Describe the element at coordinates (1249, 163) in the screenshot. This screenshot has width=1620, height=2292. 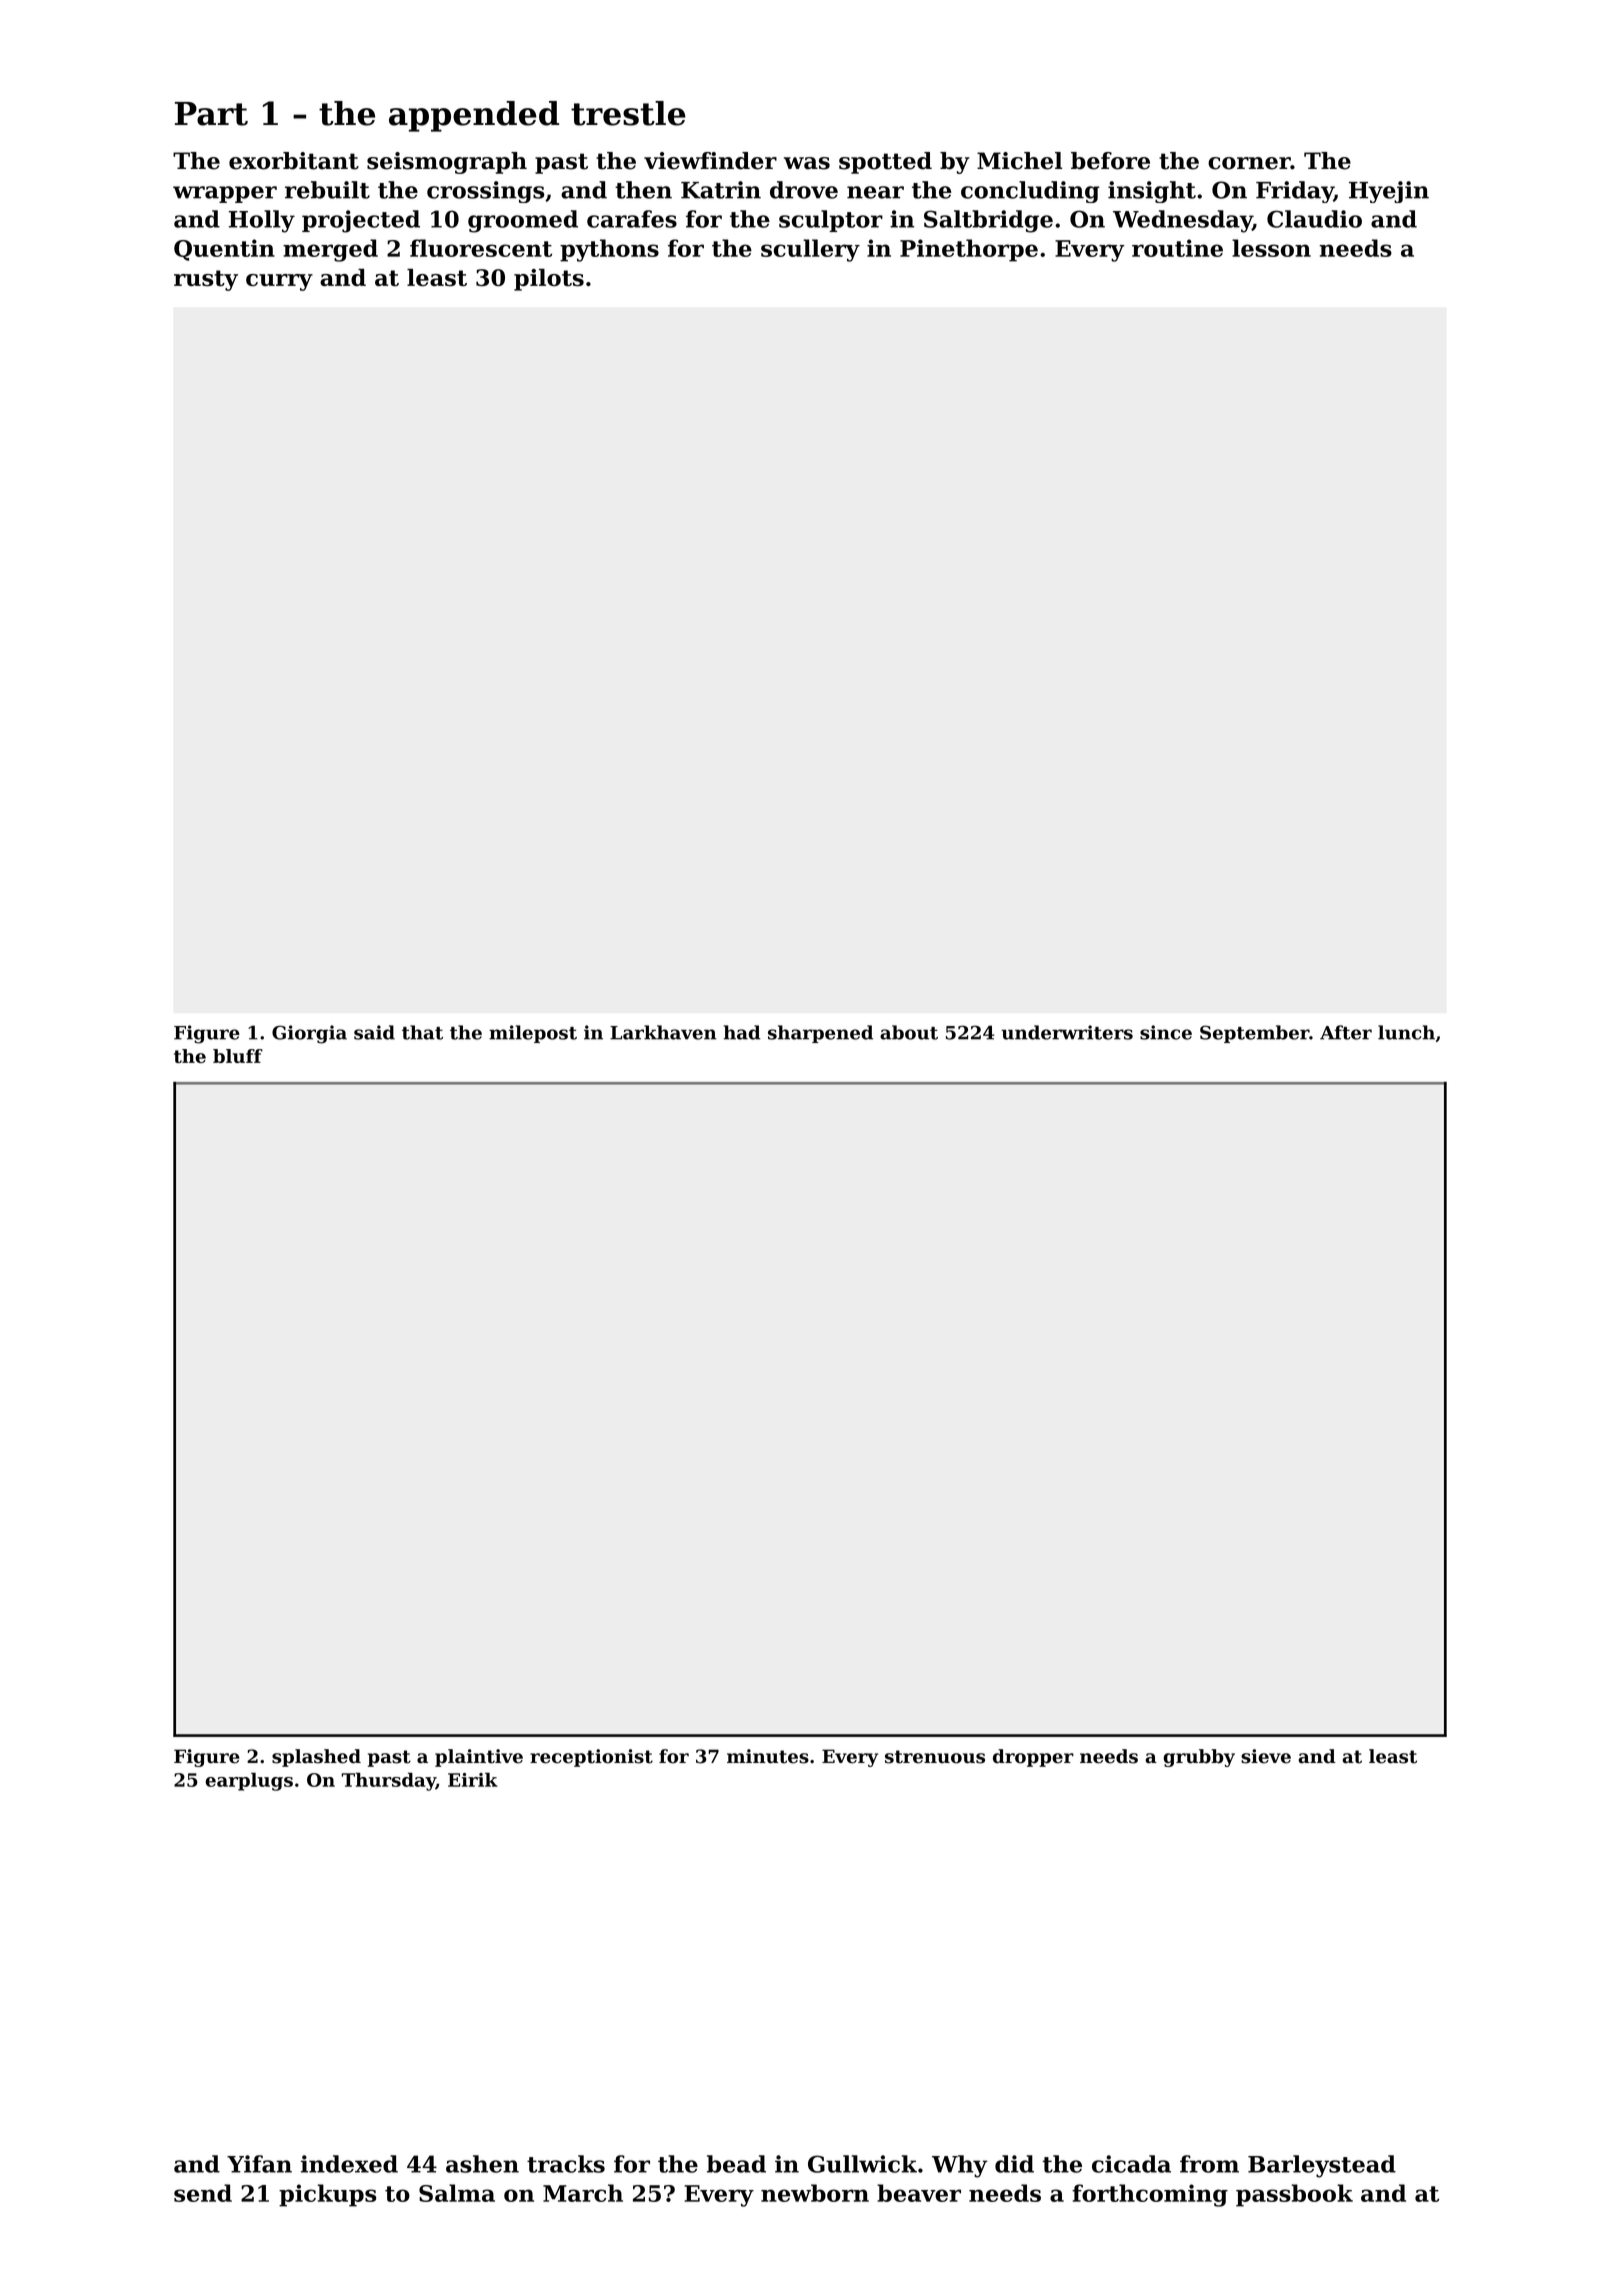
I see `corner` at that location.
